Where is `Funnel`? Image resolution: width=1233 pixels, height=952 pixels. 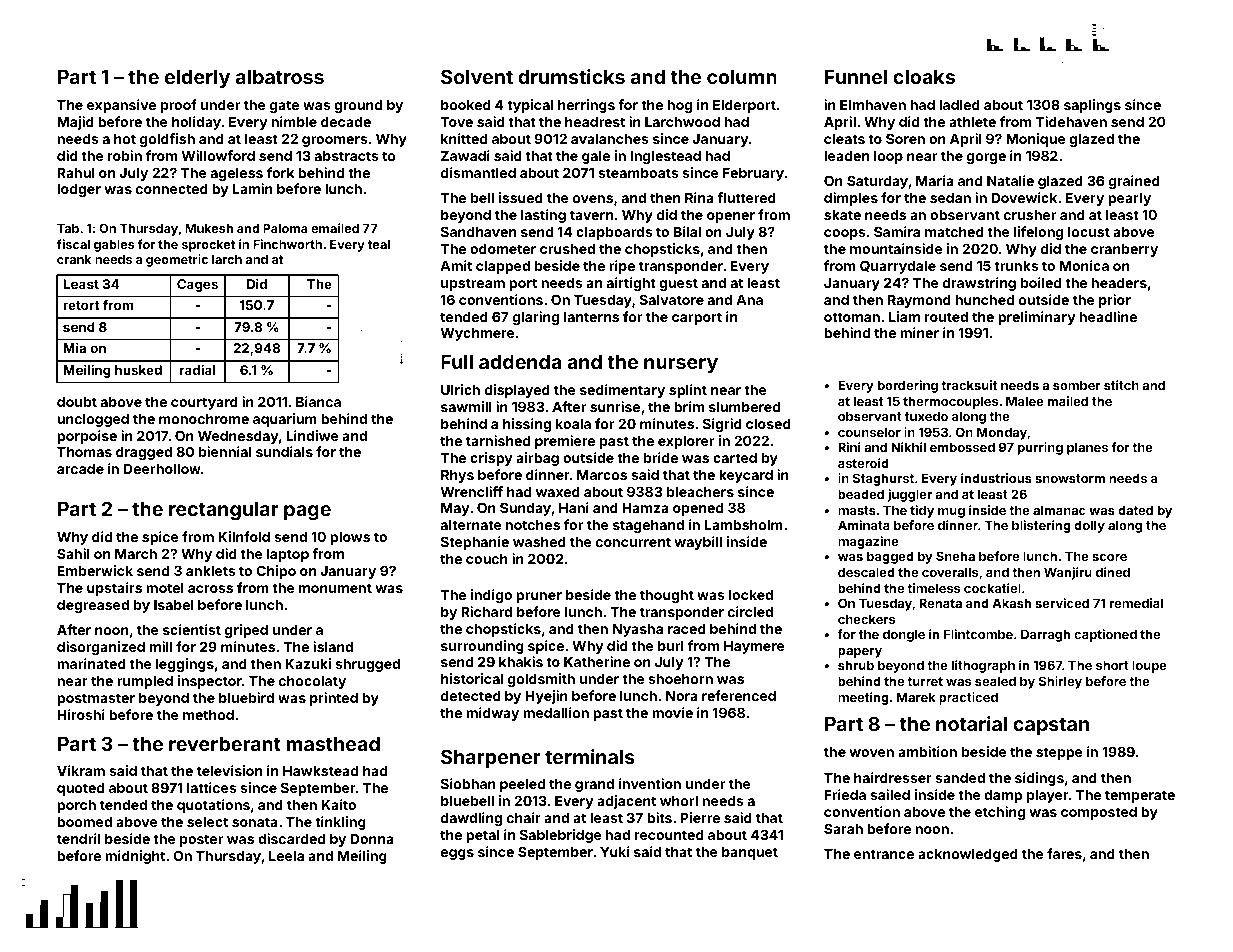 Funnel is located at coordinates (856, 76).
